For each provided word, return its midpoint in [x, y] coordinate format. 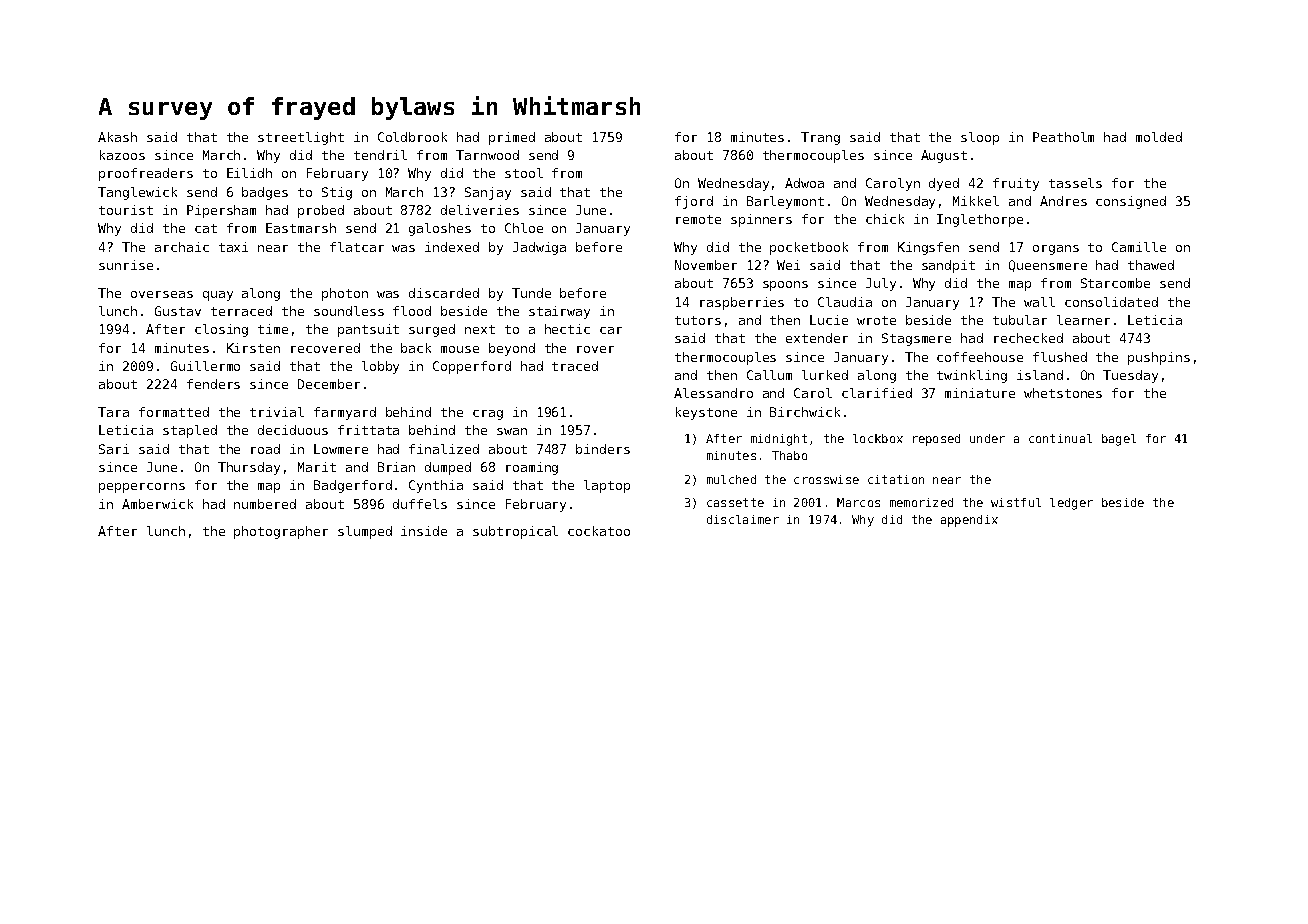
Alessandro [713, 393]
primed [512, 138]
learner [1083, 320]
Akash [117, 137]
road [265, 449]
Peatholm [1063, 137]
